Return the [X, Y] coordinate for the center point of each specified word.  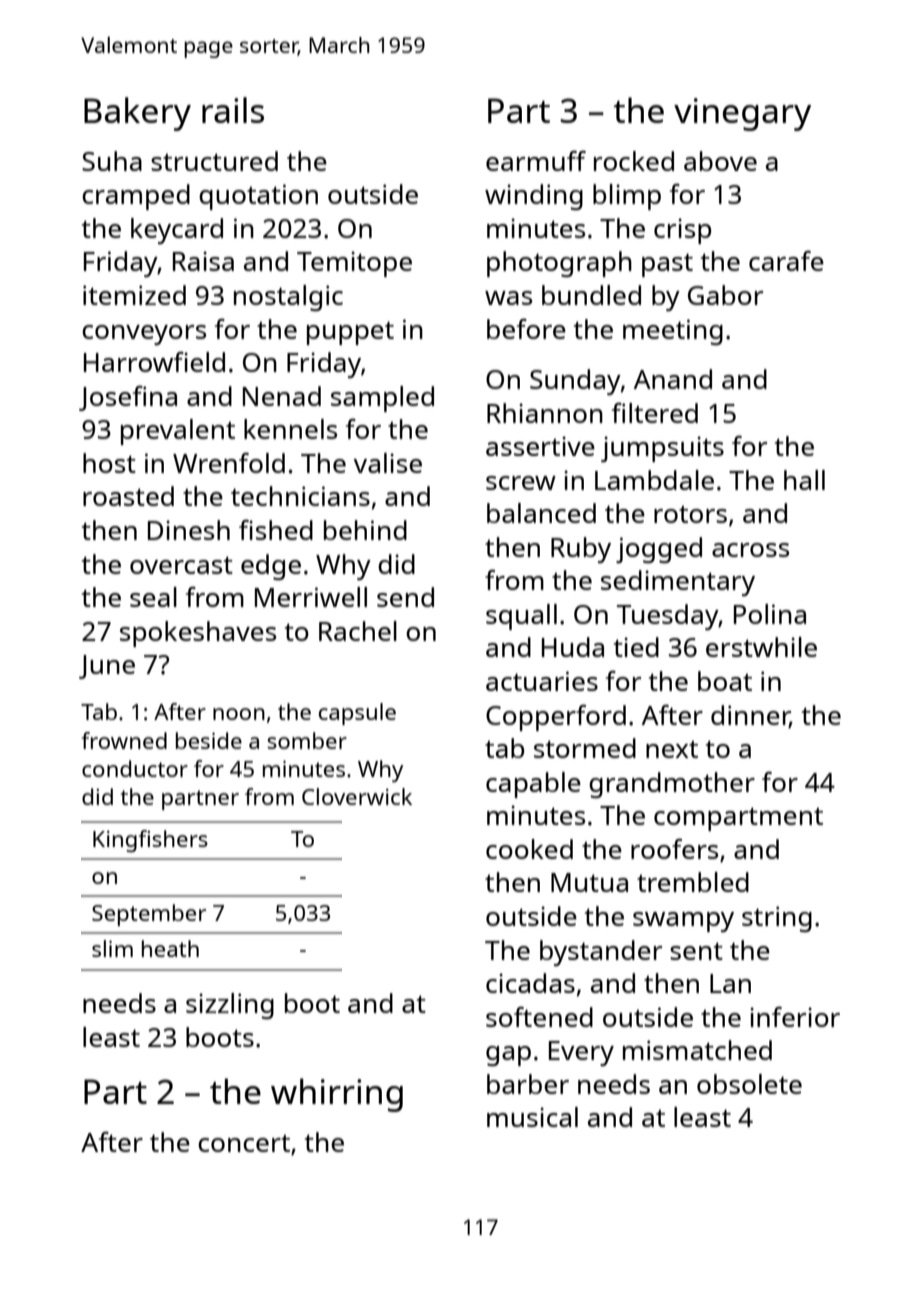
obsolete [749, 1084]
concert [244, 1143]
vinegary [742, 114]
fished [276, 530]
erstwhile [761, 647]
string [777, 919]
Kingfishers [150, 841]
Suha [112, 161]
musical [532, 1117]
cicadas [530, 983]
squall [521, 617]
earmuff [536, 161]
